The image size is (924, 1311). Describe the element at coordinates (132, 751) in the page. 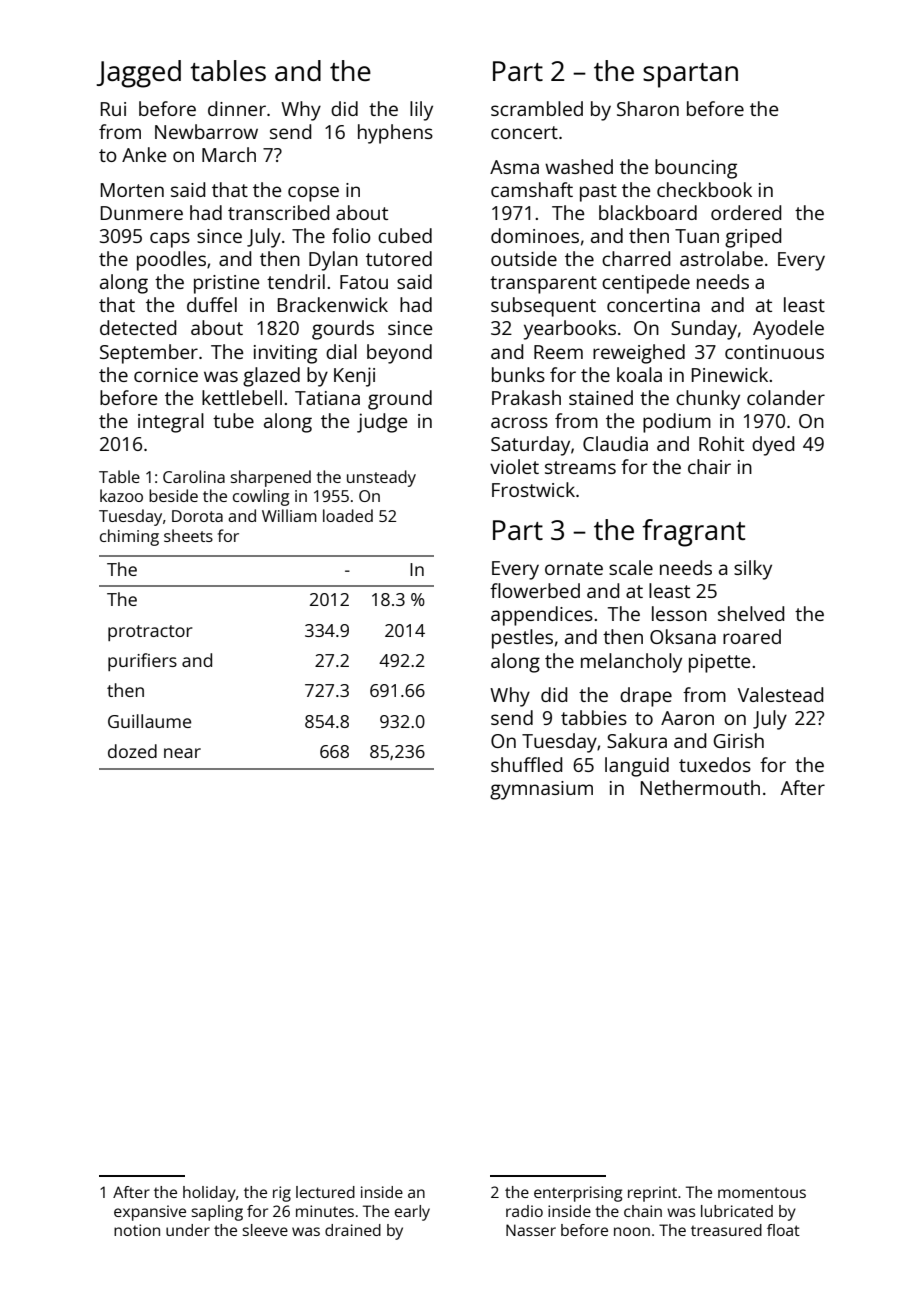

I see `dozed` at that location.
